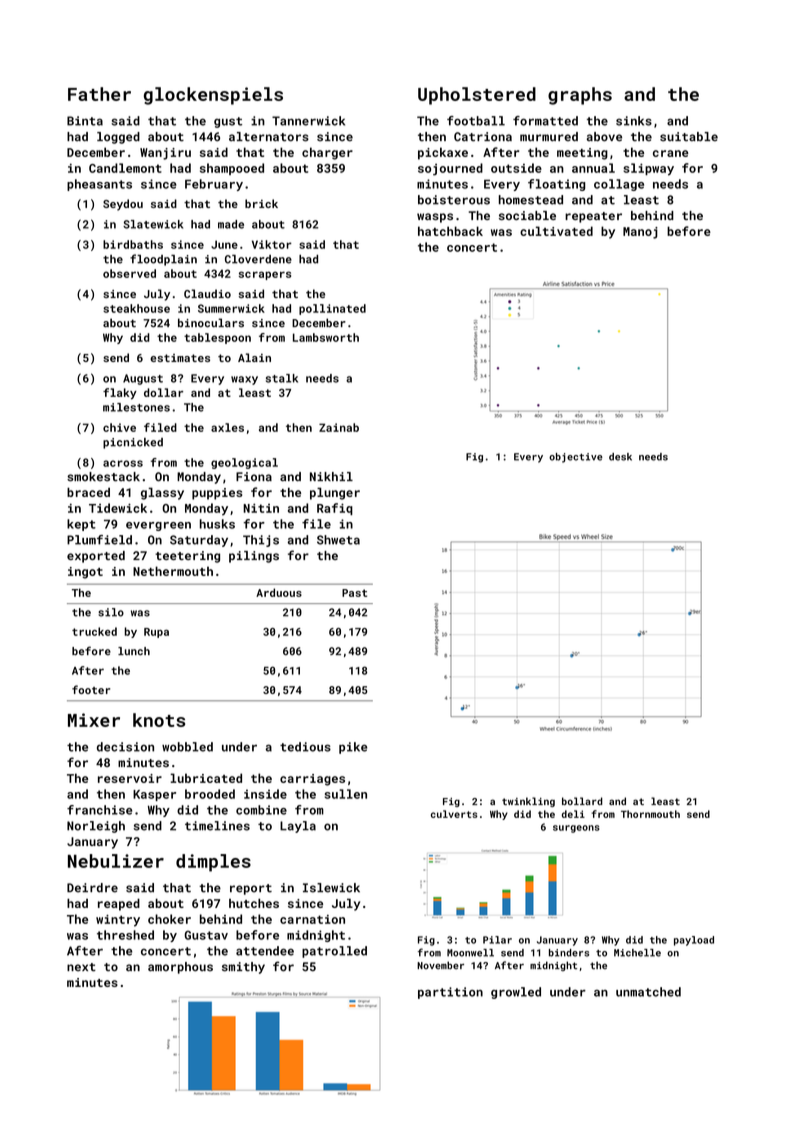 The width and height of the page is (790, 1121). Describe the element at coordinates (450, 993) in the page. I see `partition` at that location.
